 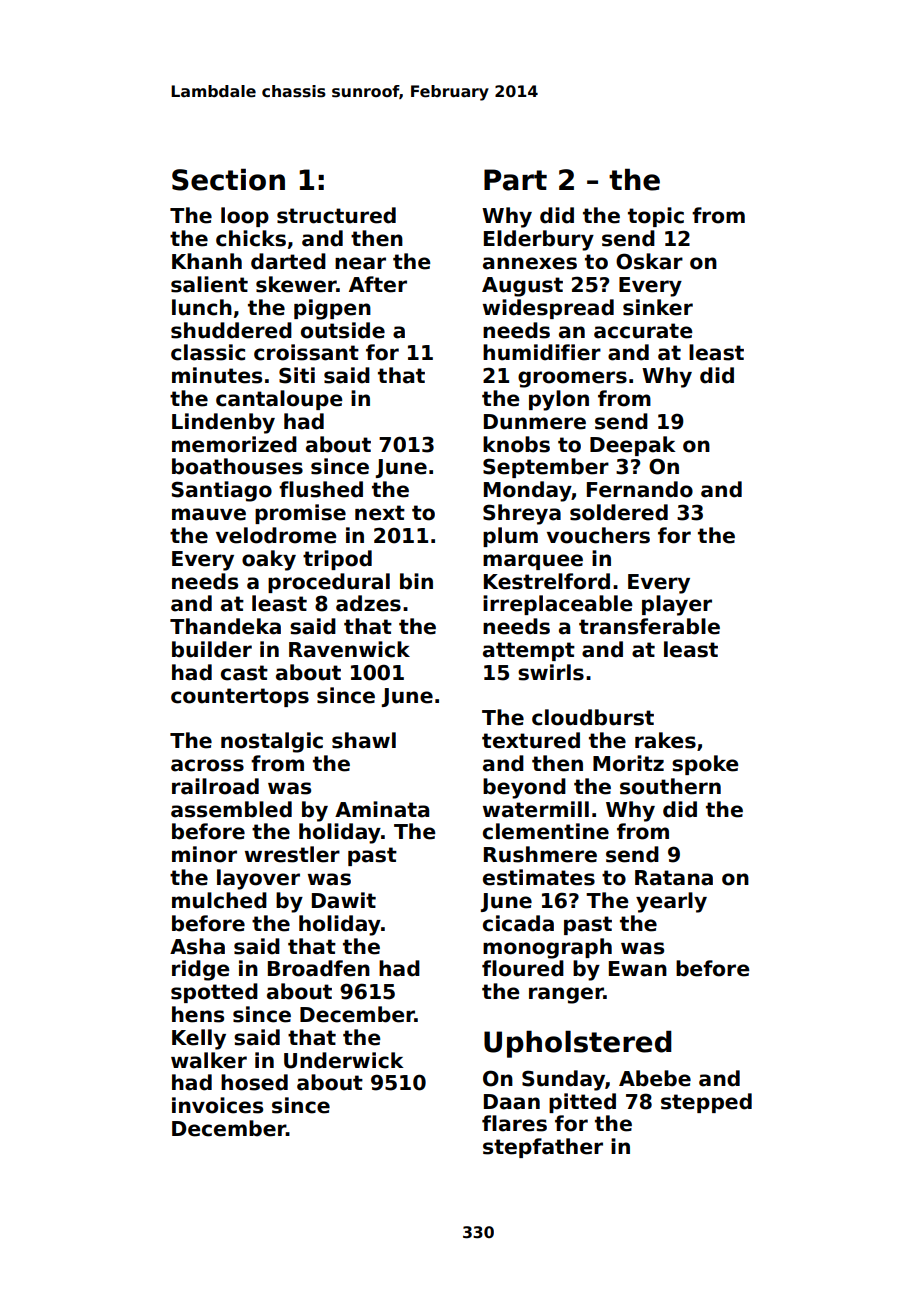 What do you see at coordinates (217, 375) in the screenshot?
I see `minutes` at bounding box center [217, 375].
